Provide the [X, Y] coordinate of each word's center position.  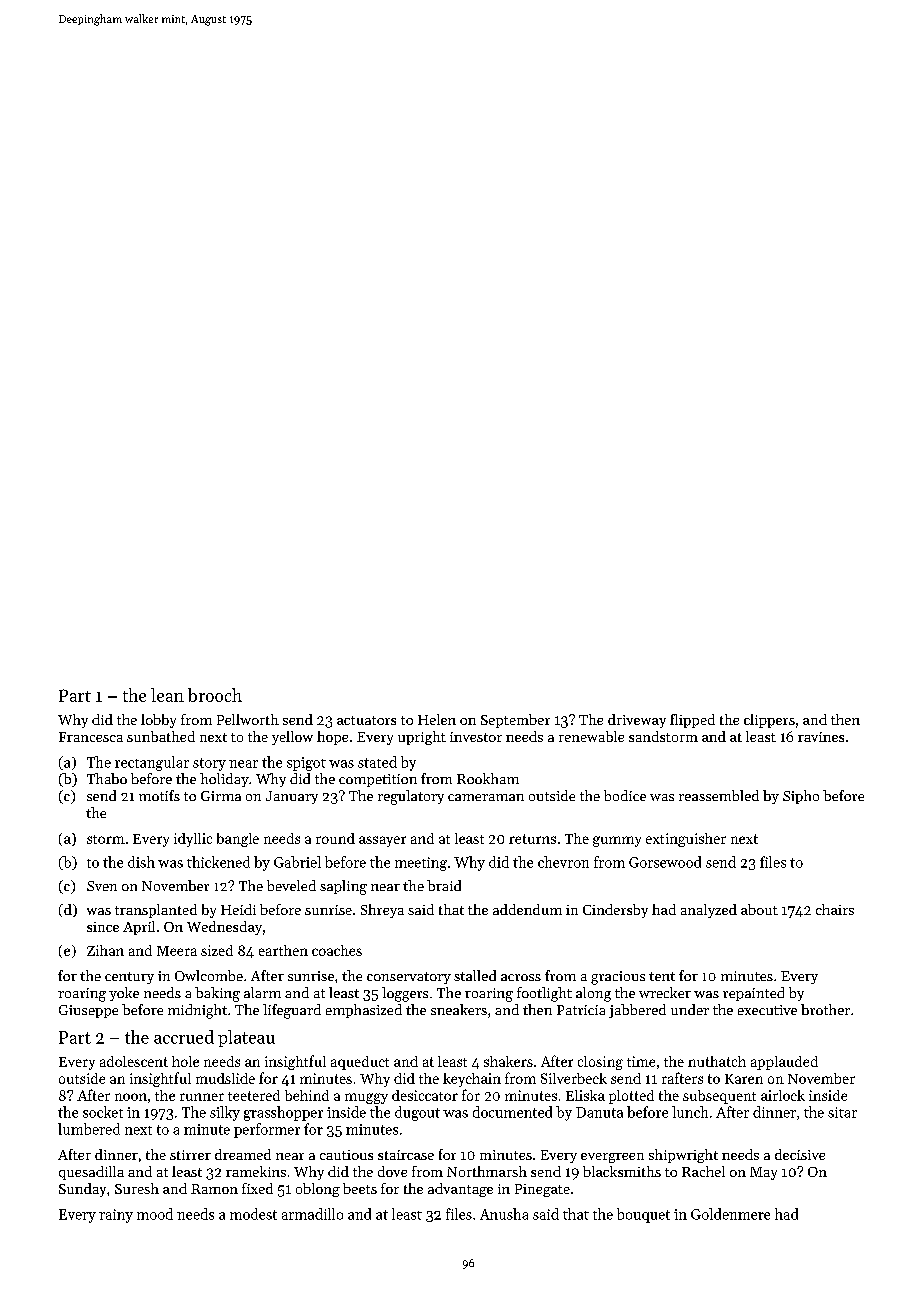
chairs [835, 909]
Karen [744, 1079]
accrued [184, 1037]
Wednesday [224, 928]
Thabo [107, 778]
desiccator [425, 1095]
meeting [421, 864]
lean [167, 695]
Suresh [137, 1188]
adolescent [134, 1061]
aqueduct [360, 1063]
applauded [784, 1063]
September [515, 721]
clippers [769, 721]
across [521, 977]
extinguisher [686, 840]
